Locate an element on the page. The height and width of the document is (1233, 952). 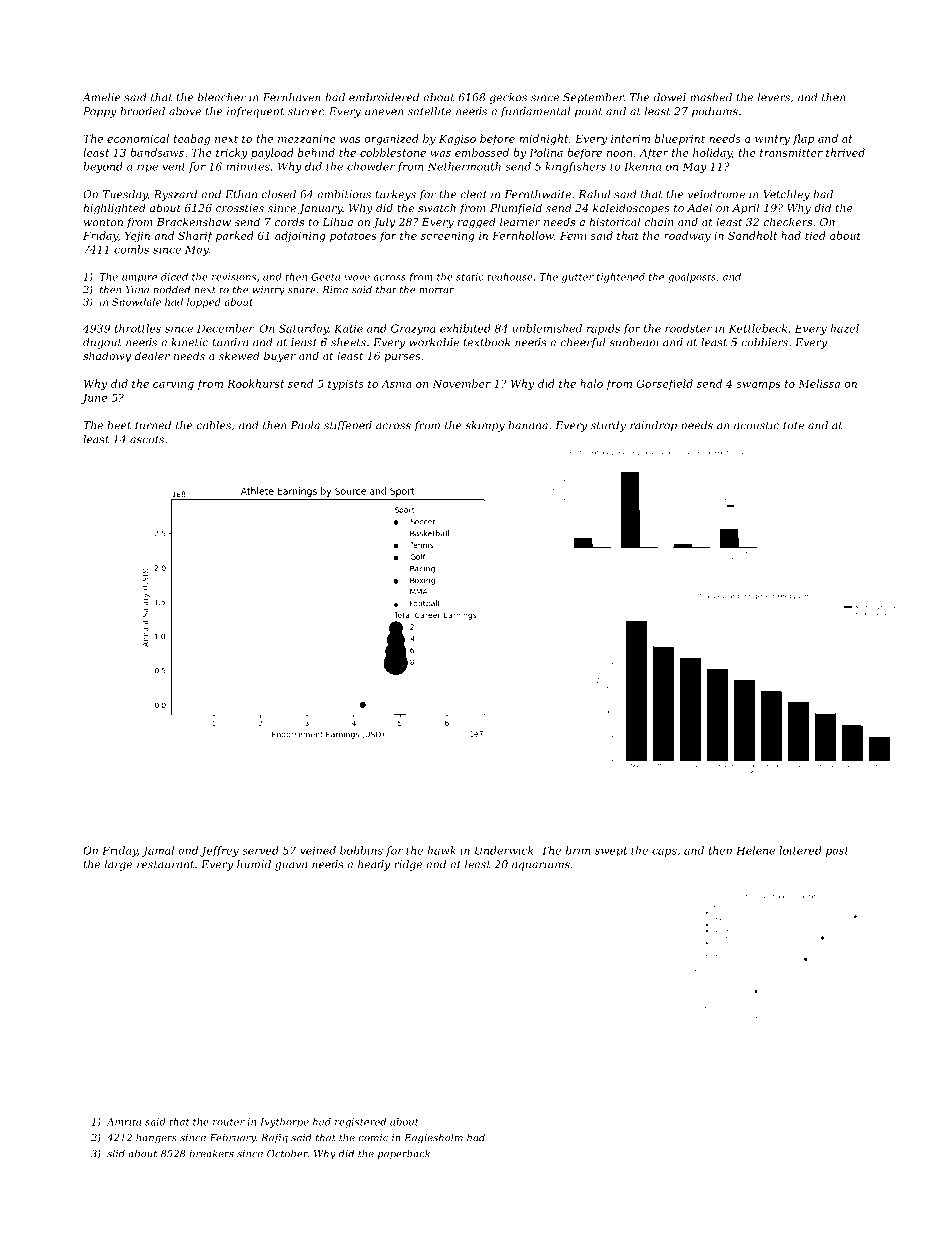
skimpy is located at coordinates (485, 426).
